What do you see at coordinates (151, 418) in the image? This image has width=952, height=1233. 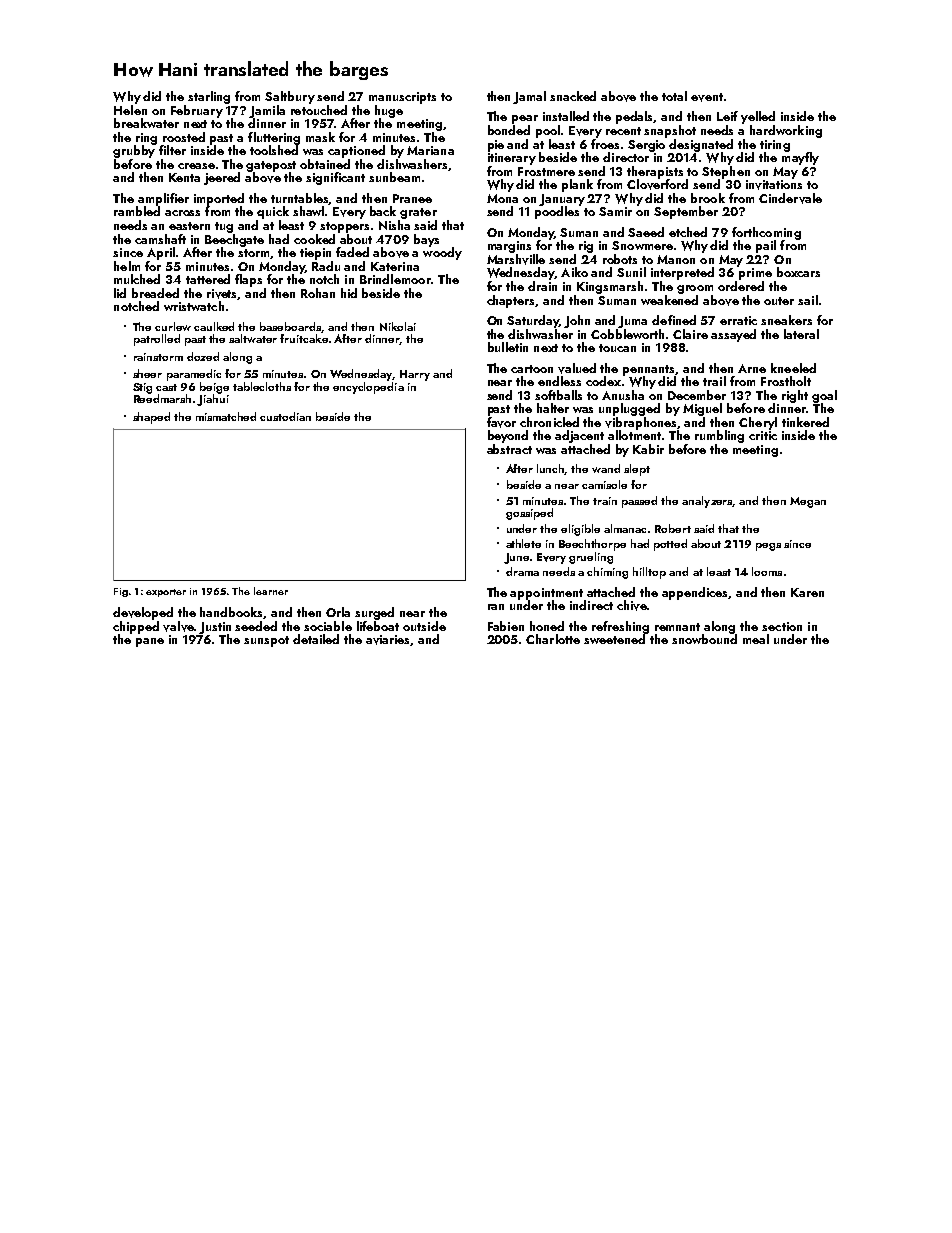 I see `shaped` at bounding box center [151, 418].
